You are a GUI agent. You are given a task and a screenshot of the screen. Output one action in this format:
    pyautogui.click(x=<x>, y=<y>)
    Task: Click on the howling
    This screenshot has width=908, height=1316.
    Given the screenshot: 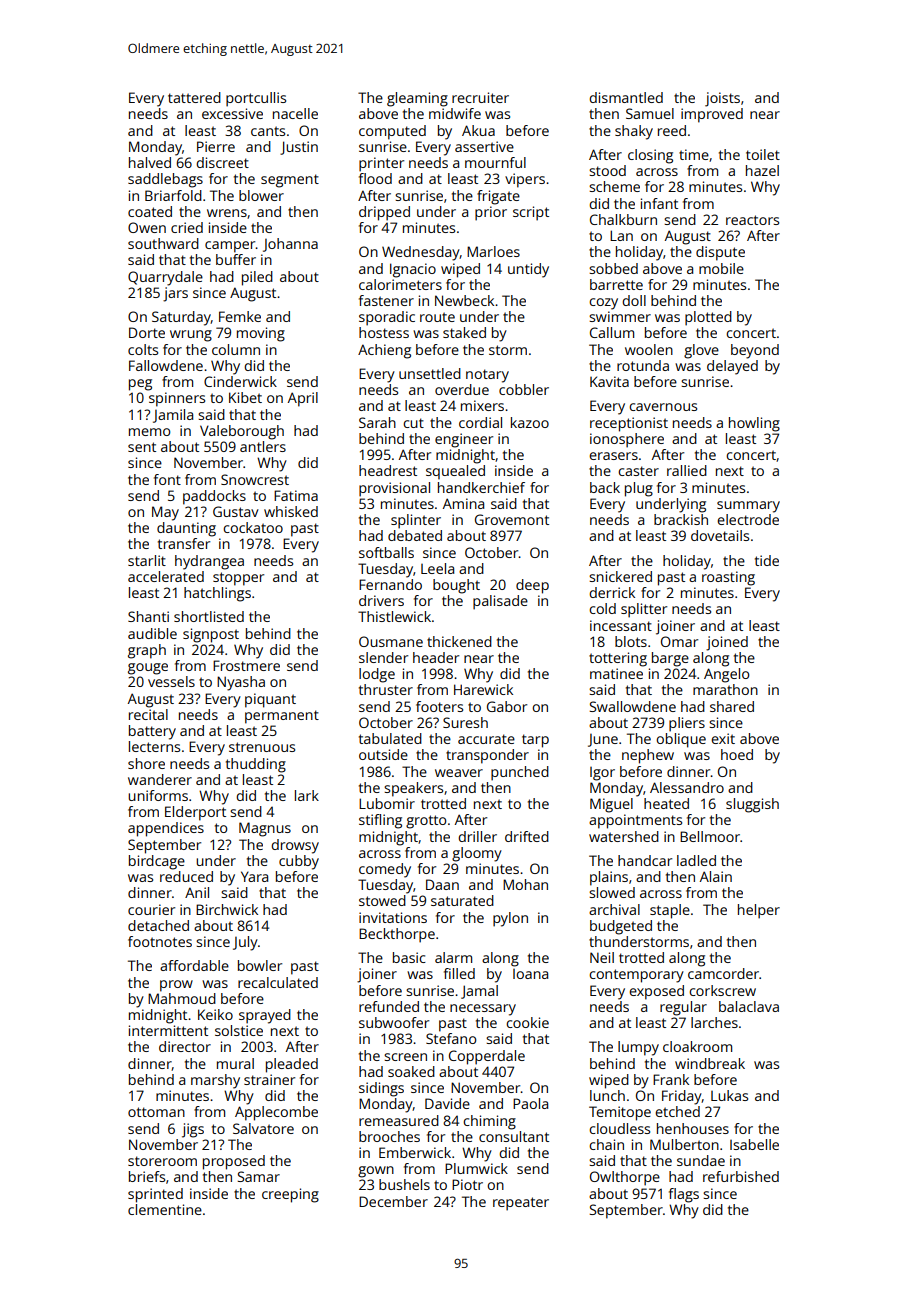 What is the action you would take?
    pyautogui.click(x=754, y=424)
